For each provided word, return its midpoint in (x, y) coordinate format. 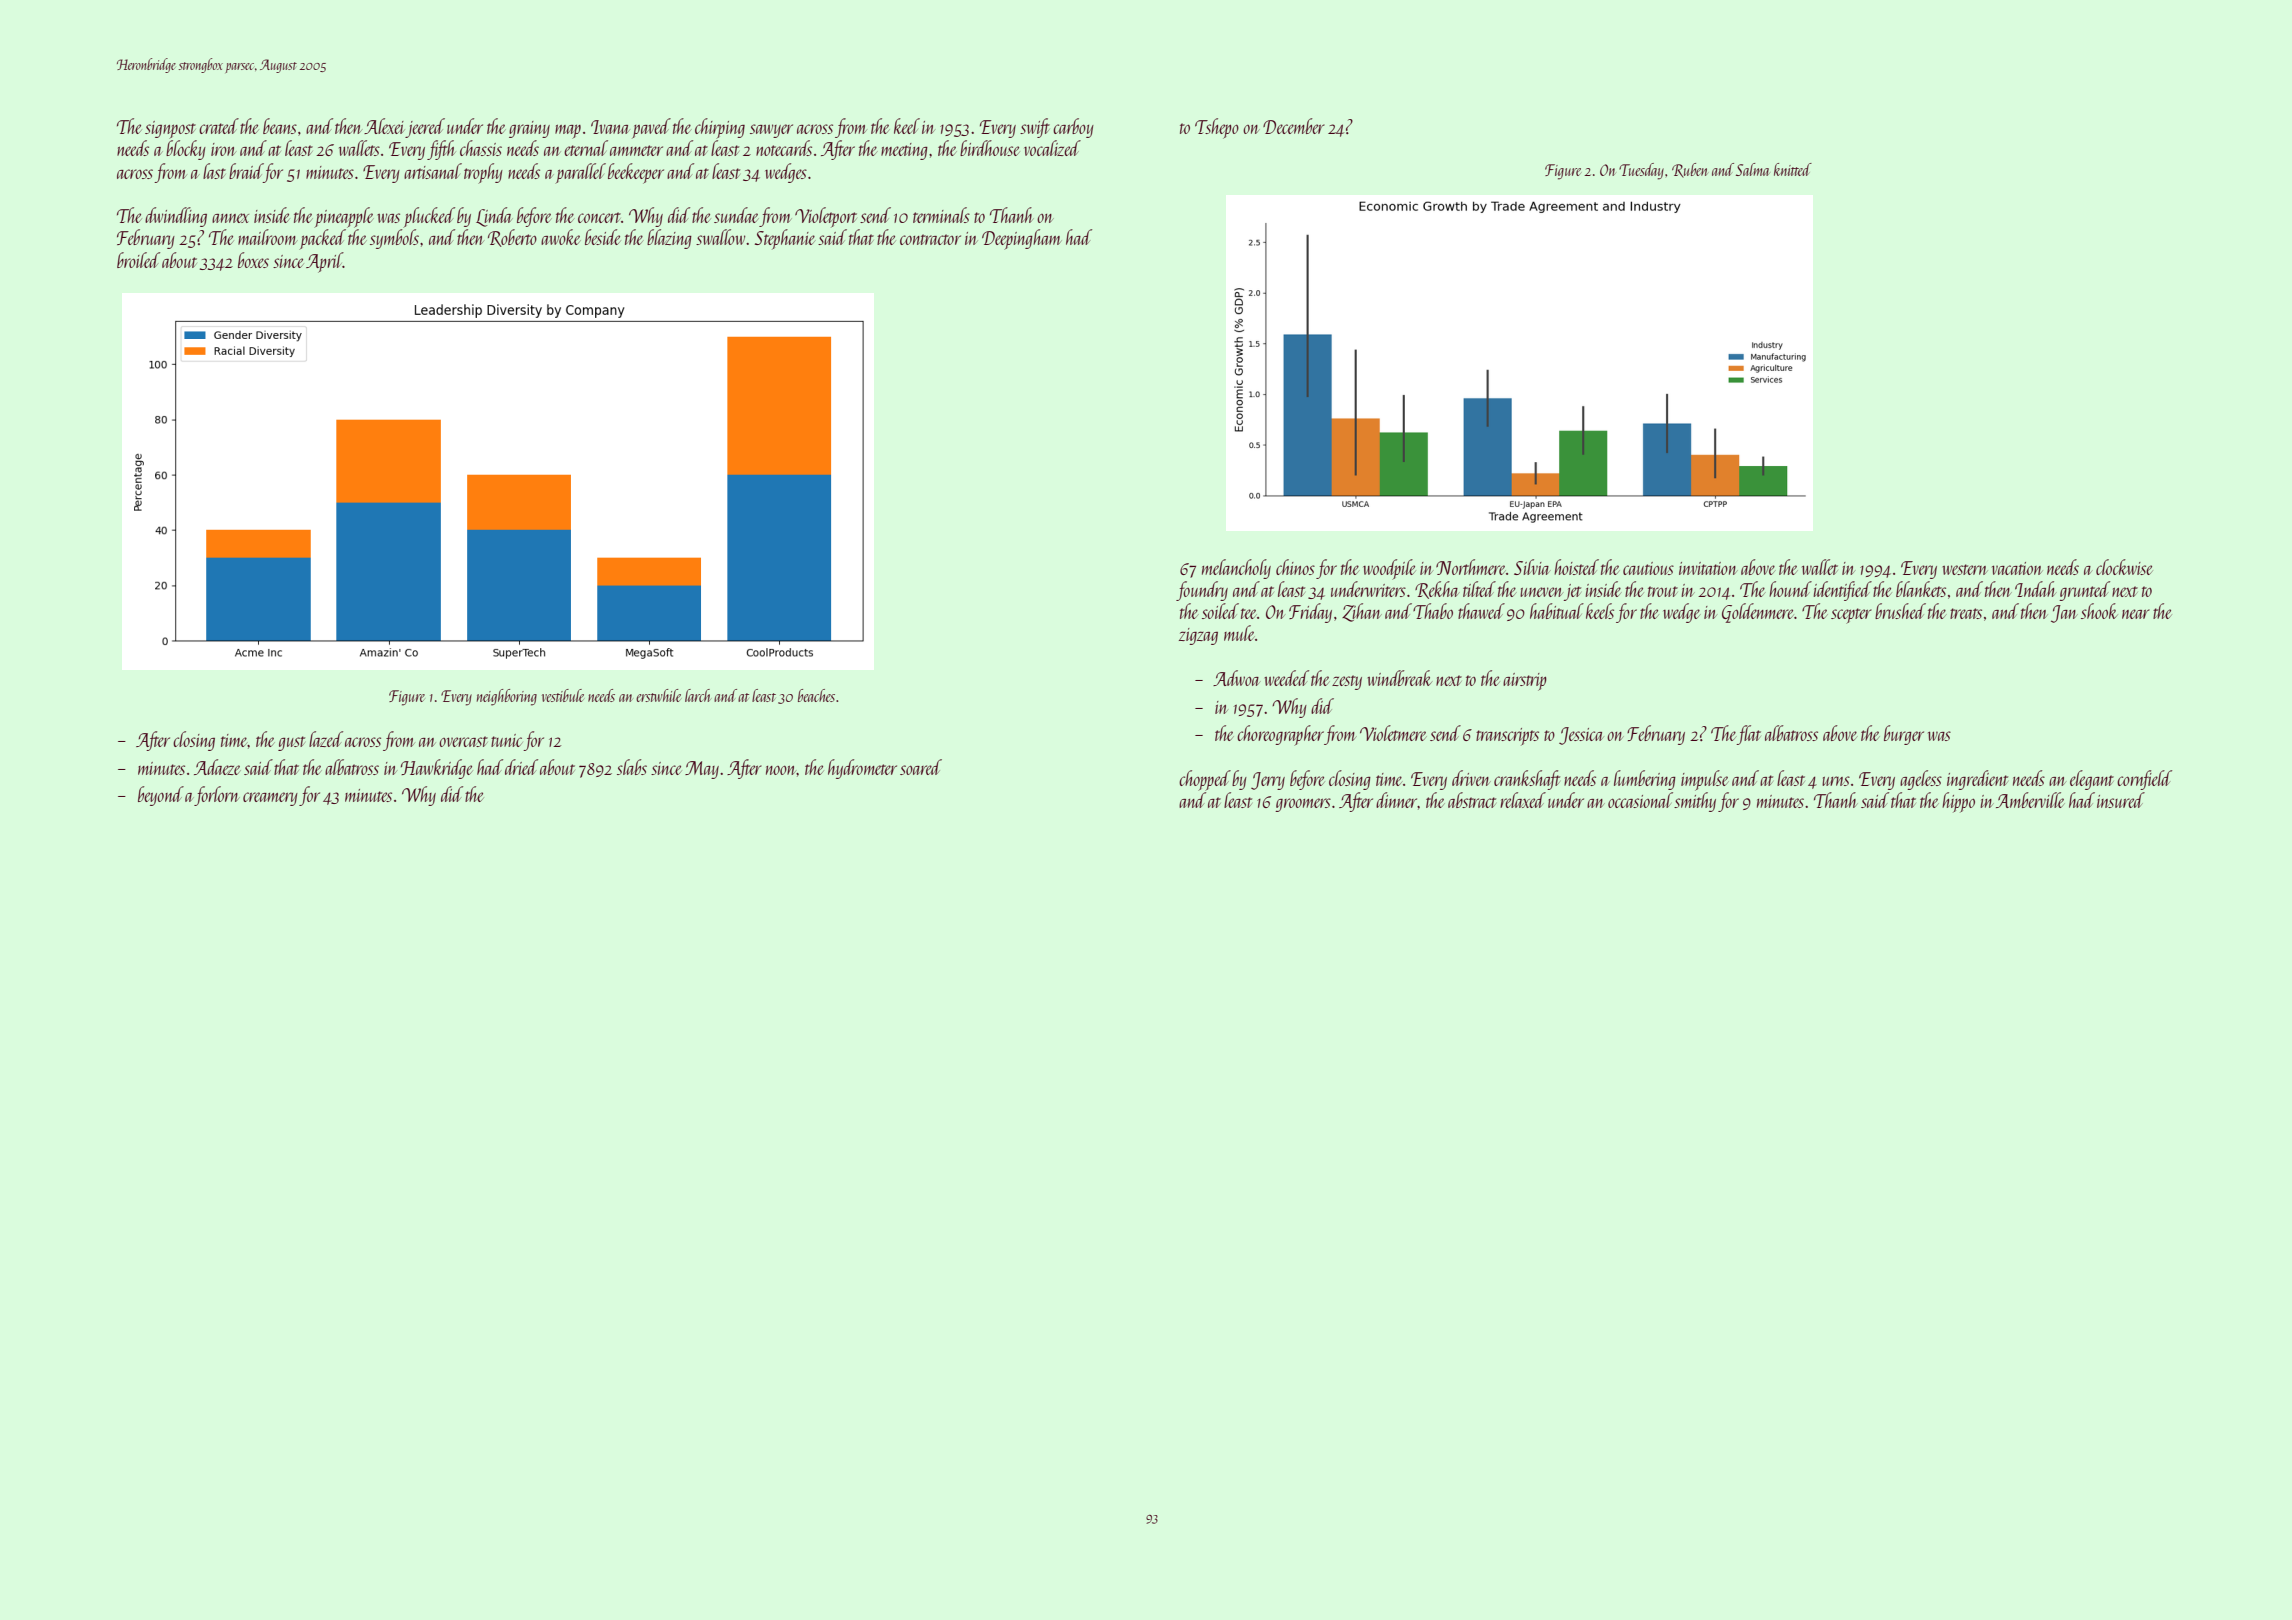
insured (2121, 800)
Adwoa (1236, 678)
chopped (1205, 780)
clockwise (2124, 567)
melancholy (1236, 569)
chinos (1295, 567)
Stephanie (785, 239)
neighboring (507, 697)
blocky (186, 150)
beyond (161, 796)
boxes (253, 260)
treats (1966, 613)
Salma (1753, 169)
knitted (1793, 169)
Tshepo (1217, 128)
